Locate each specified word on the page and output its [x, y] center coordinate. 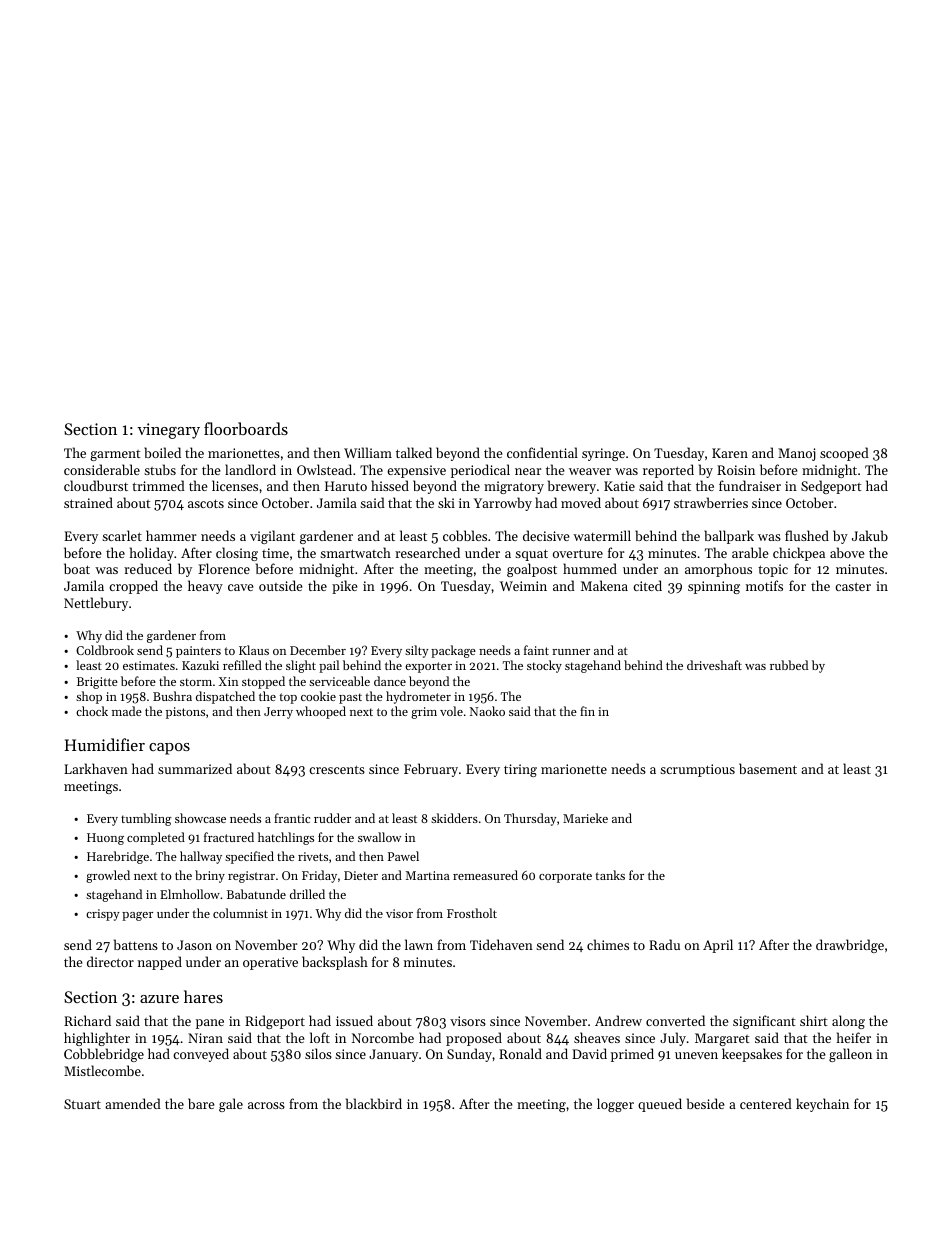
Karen [730, 453]
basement [768, 768]
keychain [822, 1105]
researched [427, 552]
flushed [807, 535]
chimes [608, 944]
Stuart [82, 1104]
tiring [520, 770]
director [110, 961]
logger [615, 1105]
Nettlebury [96, 604]
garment [115, 455]
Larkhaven [96, 768]
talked [414, 452]
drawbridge [850, 946]
